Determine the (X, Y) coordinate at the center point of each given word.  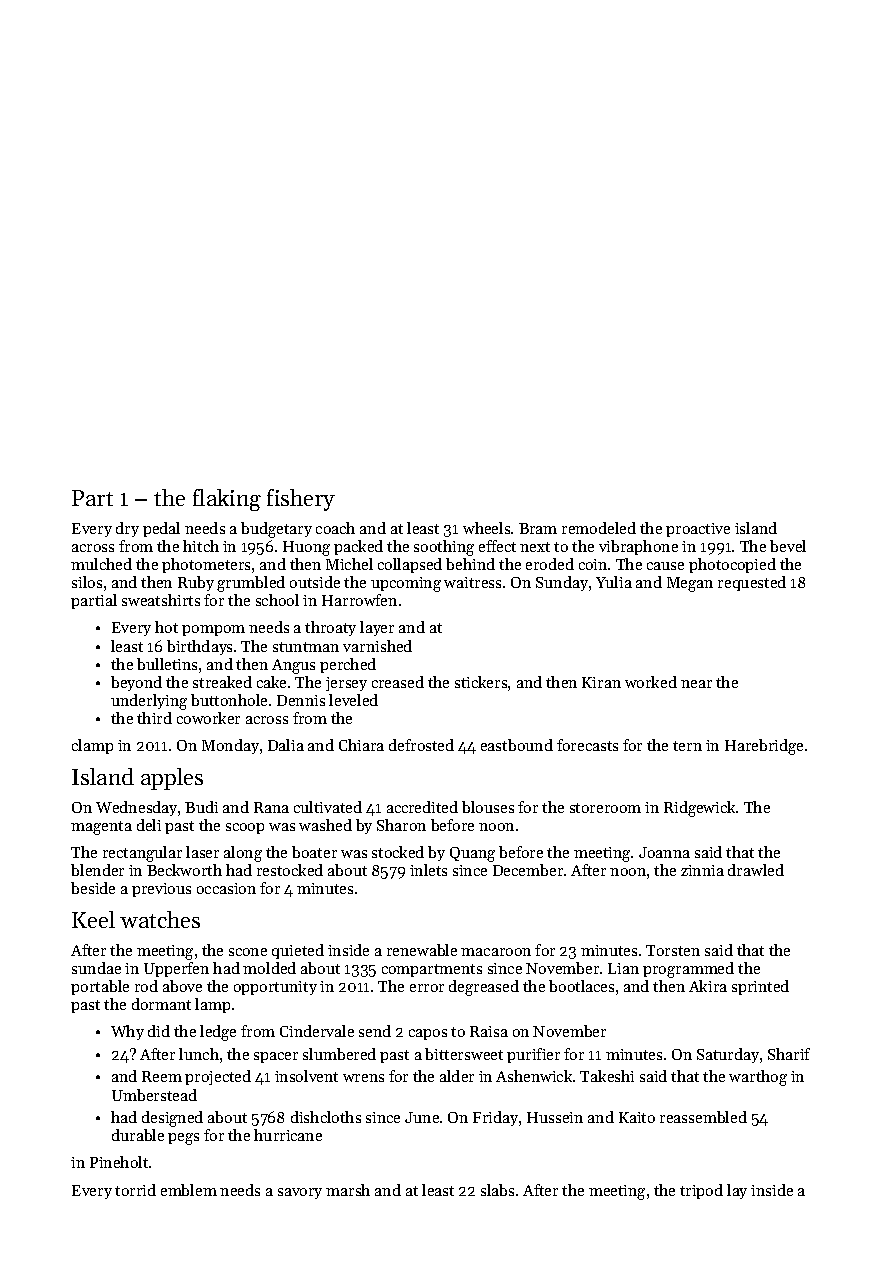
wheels (486, 528)
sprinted (760, 987)
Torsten (673, 950)
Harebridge (764, 747)
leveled (353, 700)
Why (127, 1032)
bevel (788, 546)
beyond (136, 683)
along (243, 854)
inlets (428, 870)
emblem (189, 1190)
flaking (227, 500)
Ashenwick (534, 1076)
